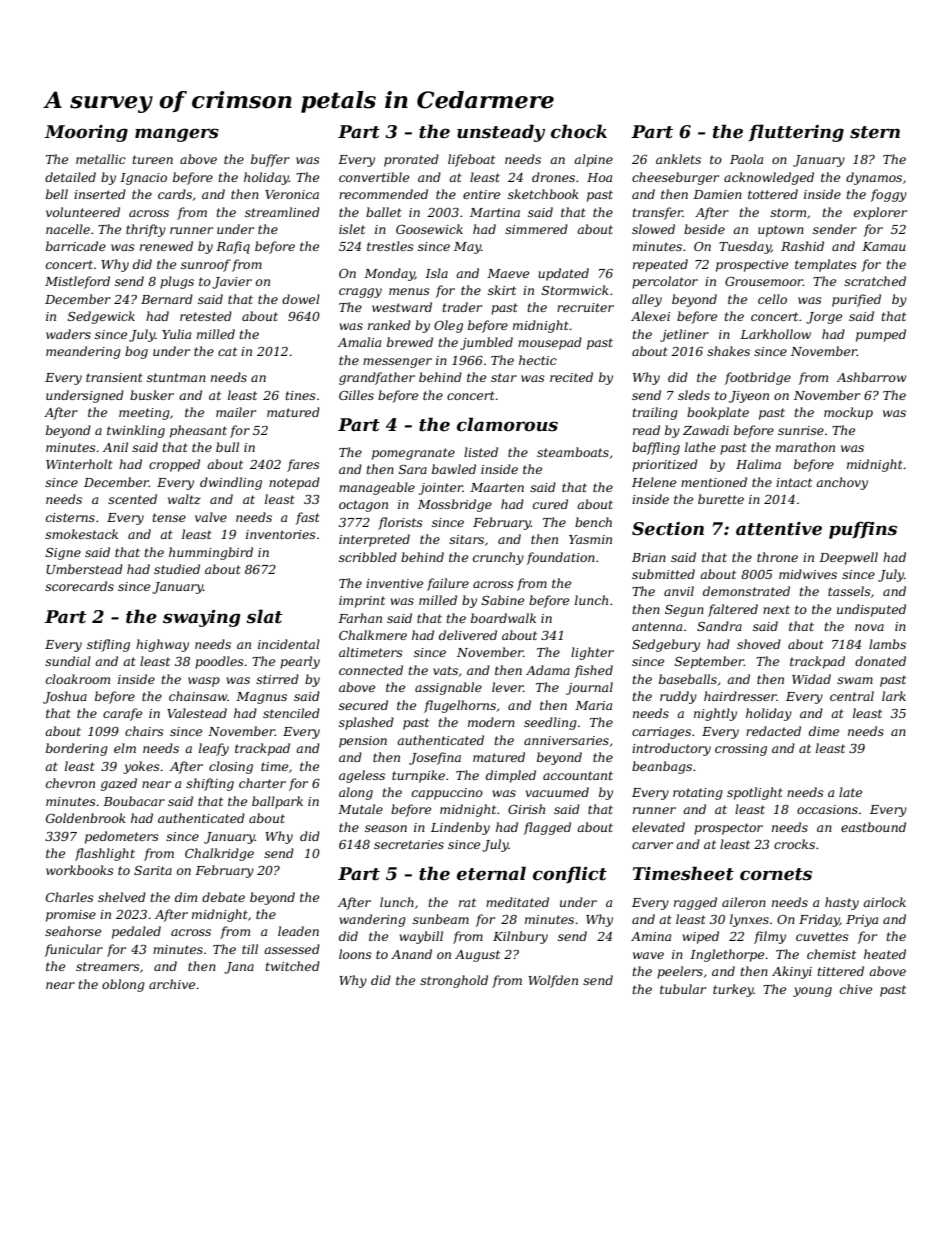 The image size is (952, 1233). Describe the element at coordinates (704, 229) in the page. I see `beside` at that location.
